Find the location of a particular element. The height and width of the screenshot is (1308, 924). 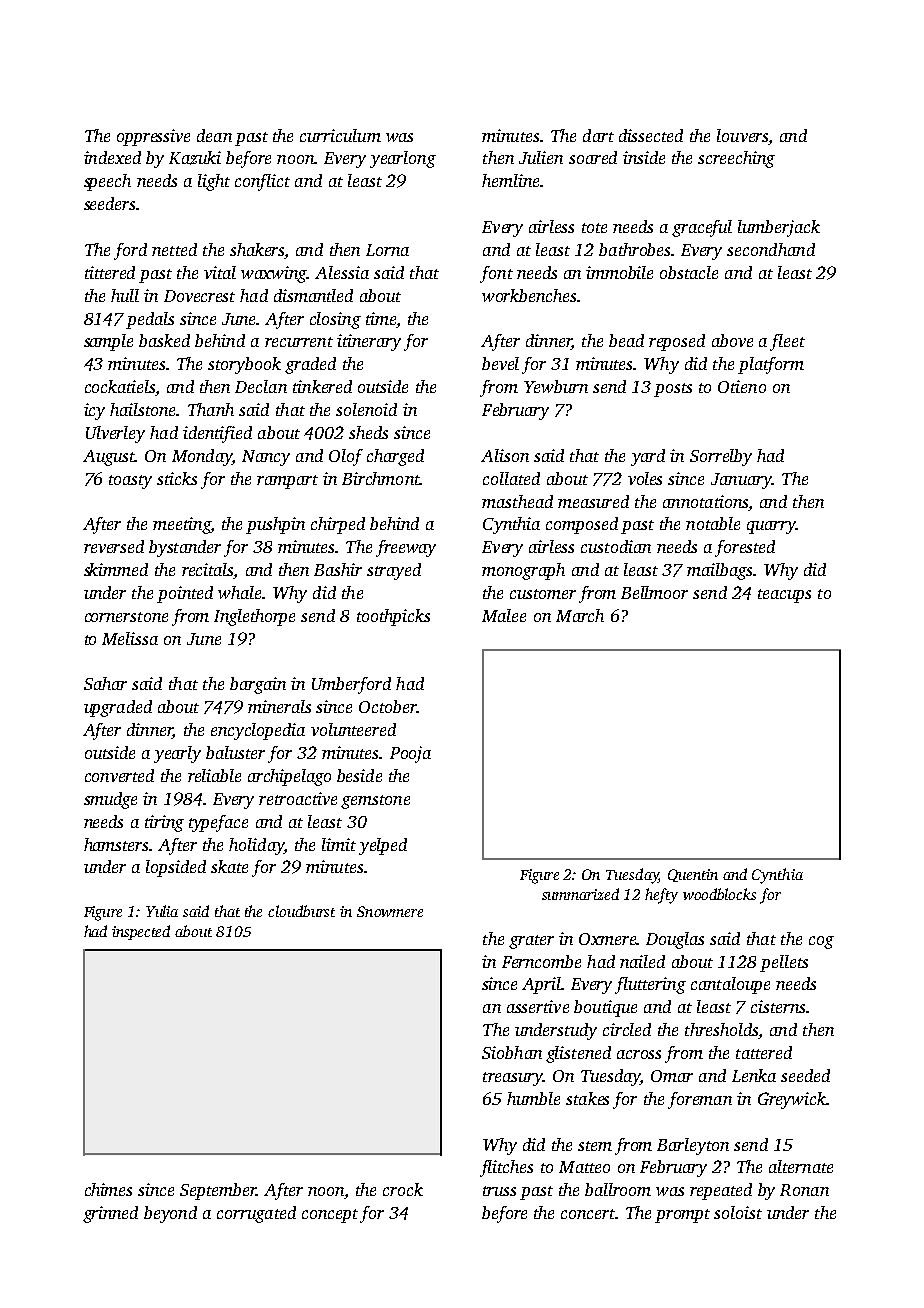

pointed is located at coordinates (185, 594).
